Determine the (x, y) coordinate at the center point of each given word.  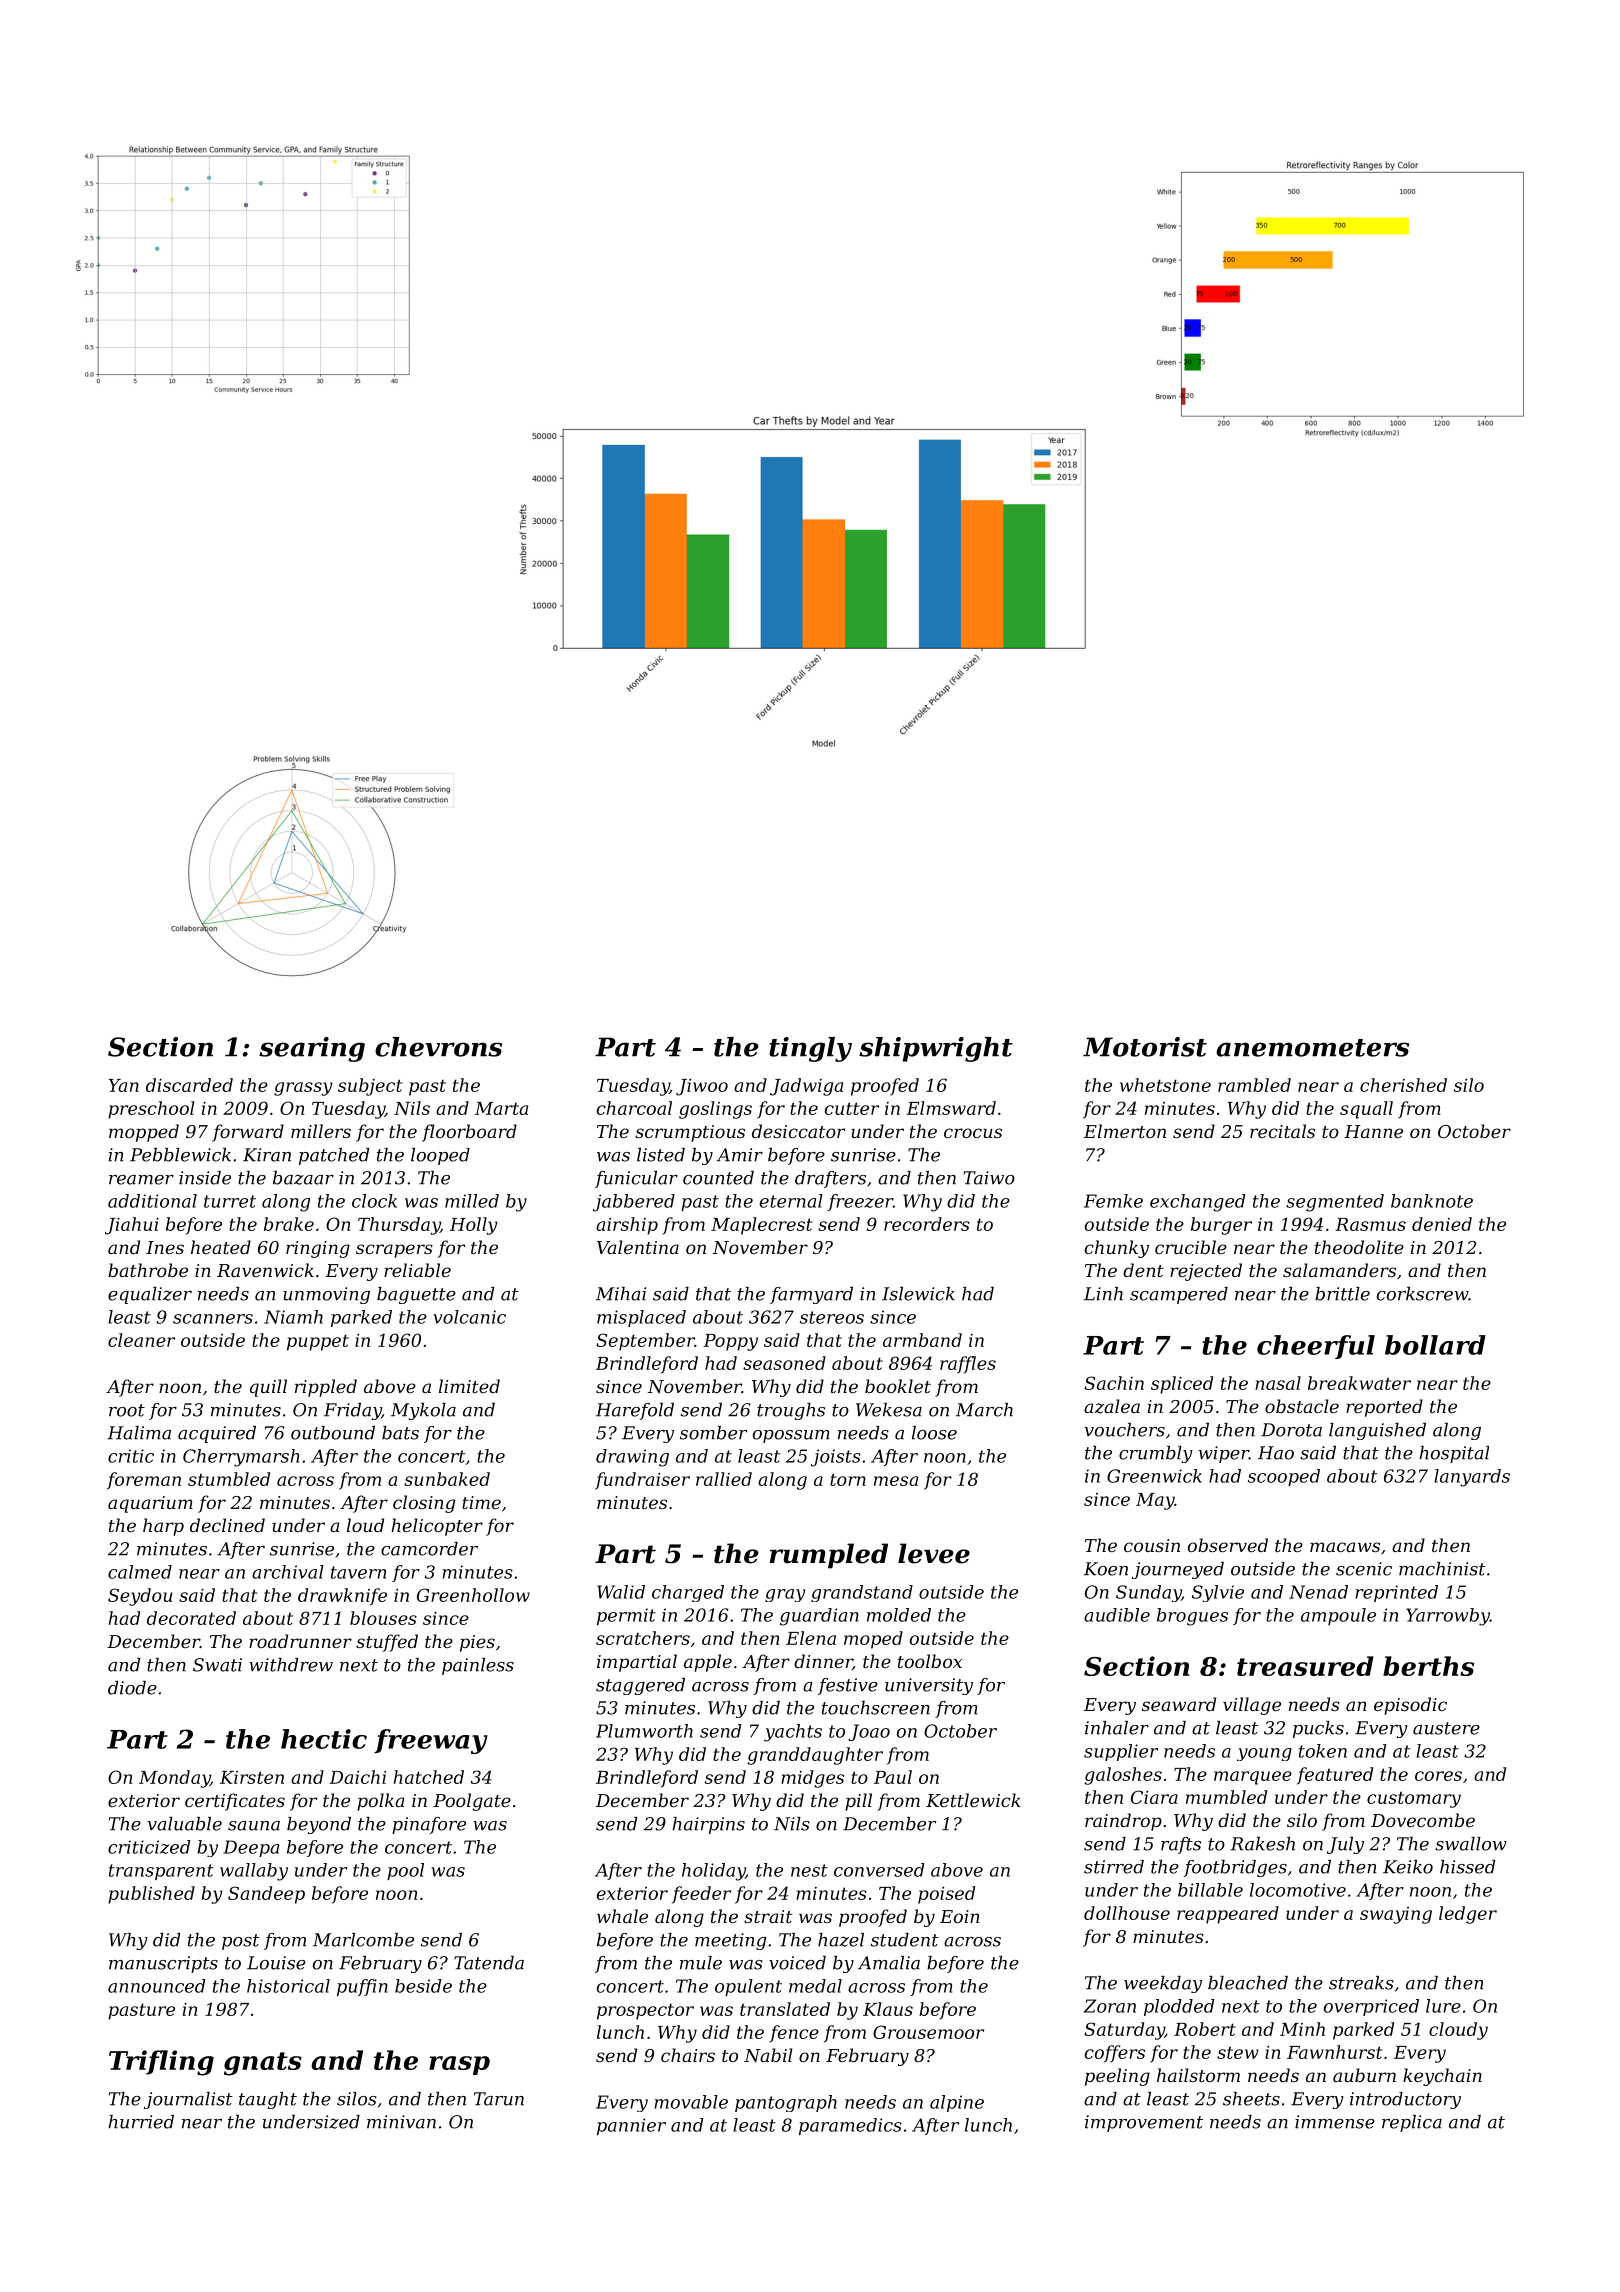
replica (1412, 2123)
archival (288, 1572)
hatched (429, 1777)
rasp (459, 2065)
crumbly (1156, 1454)
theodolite (1359, 1247)
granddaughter (815, 1756)
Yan (124, 1085)
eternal (791, 1201)
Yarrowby (1448, 1617)
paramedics (850, 2126)
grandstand (862, 1593)
